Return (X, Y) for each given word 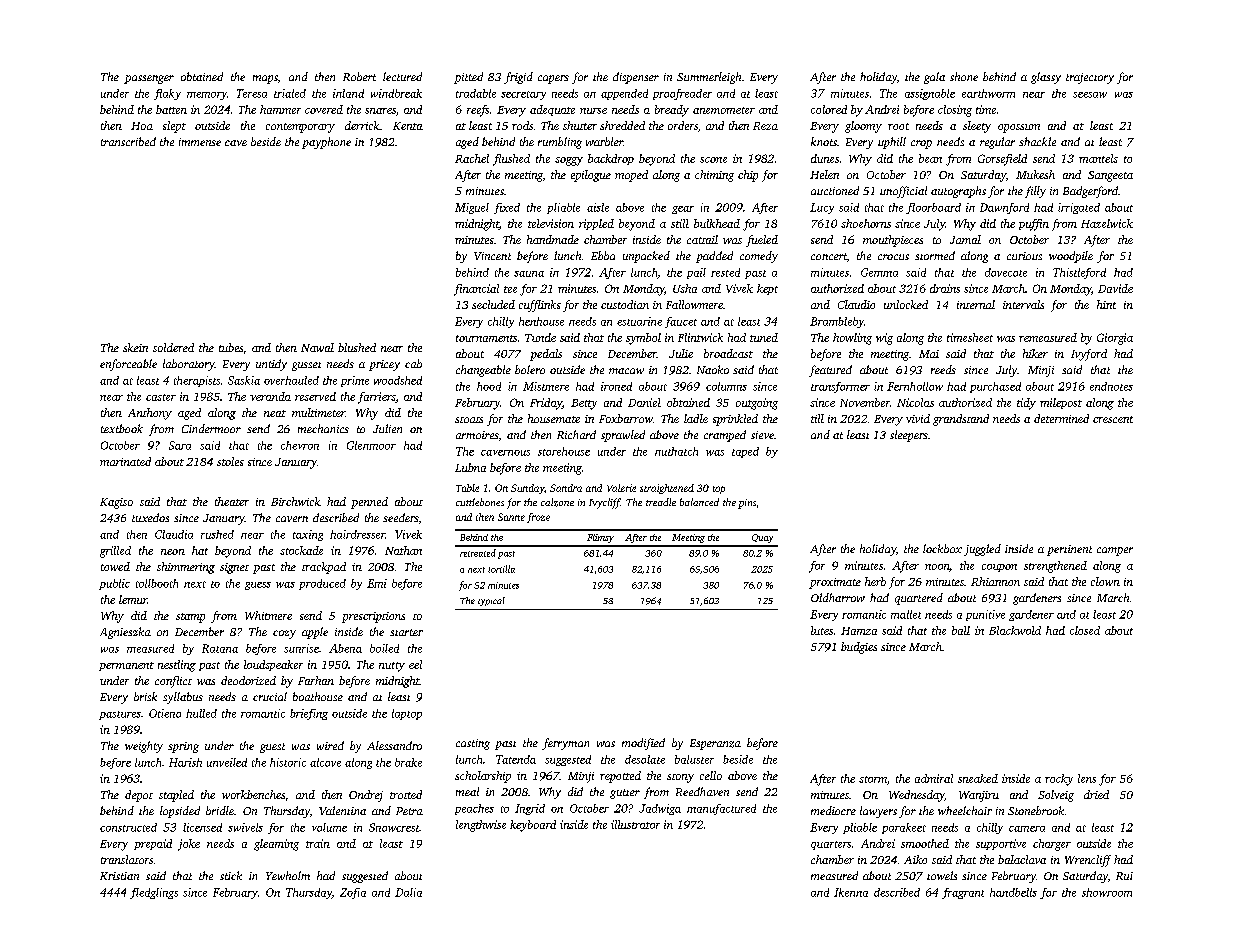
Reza (765, 126)
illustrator (635, 824)
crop (921, 144)
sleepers (909, 436)
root (898, 126)
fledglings (154, 893)
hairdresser (357, 534)
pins (747, 504)
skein (135, 347)
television (551, 223)
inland (348, 93)
